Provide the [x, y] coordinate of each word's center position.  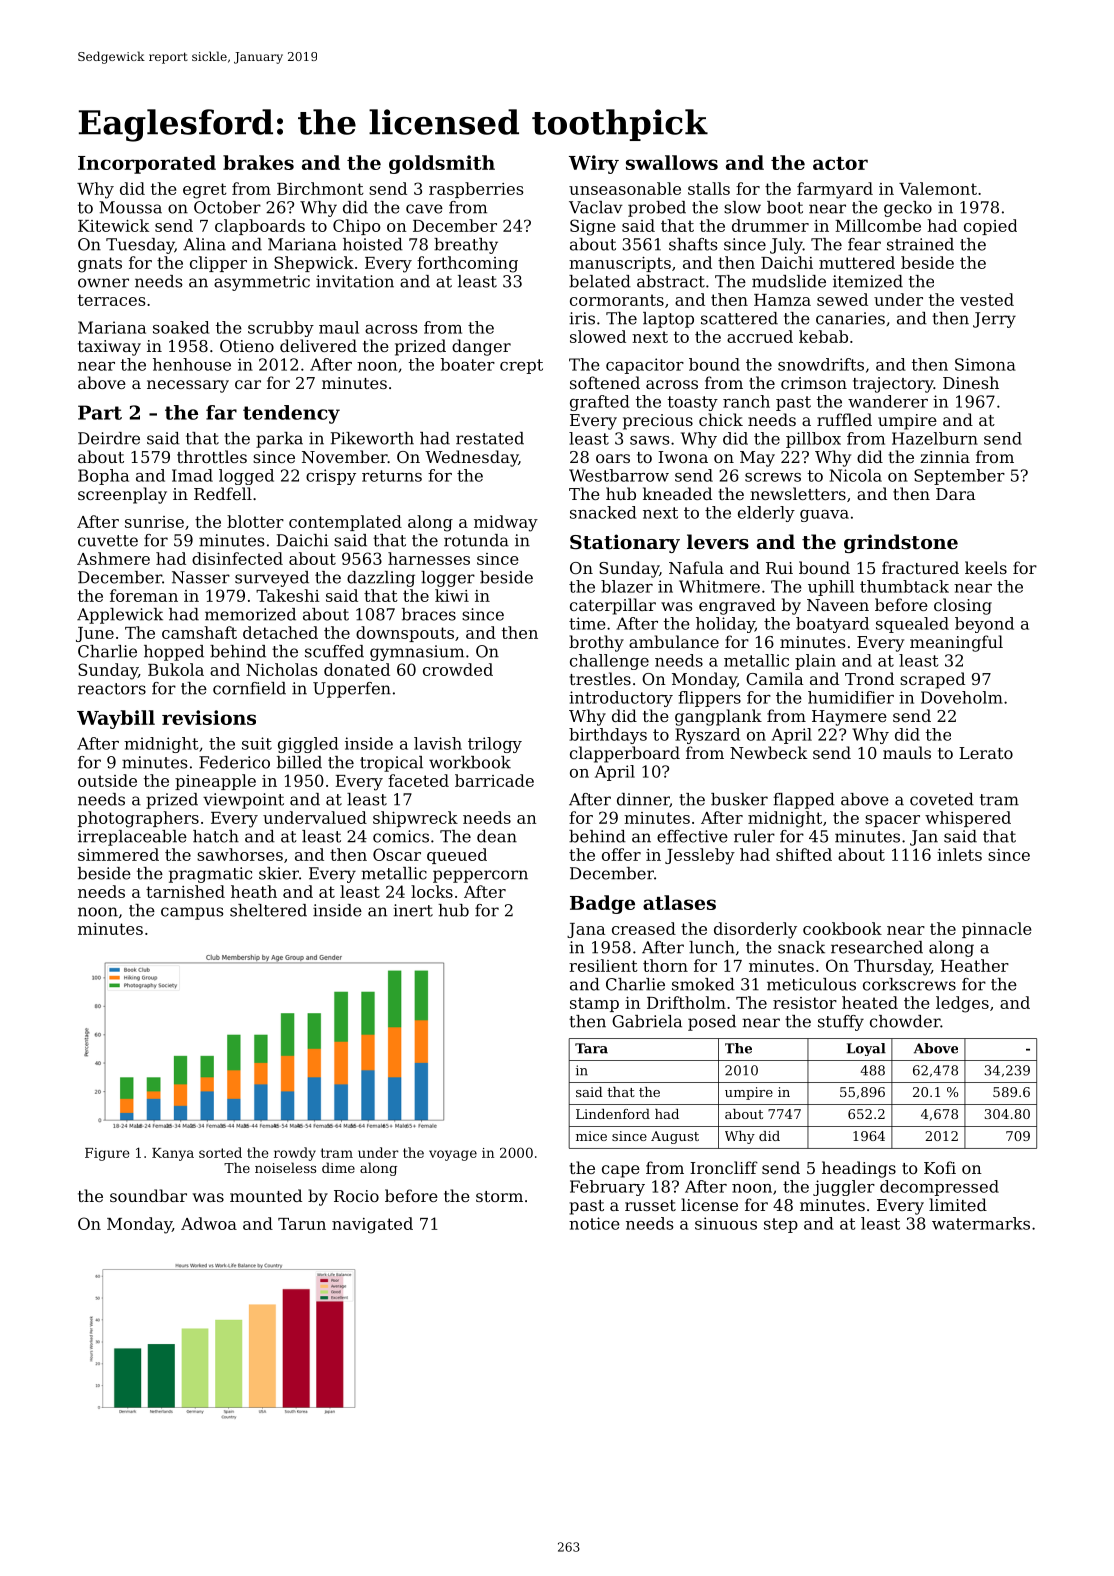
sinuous [726, 1223]
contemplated [345, 523]
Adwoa [209, 1223]
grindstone [901, 543]
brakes [258, 162]
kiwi [452, 595]
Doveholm [962, 697]
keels [986, 567]
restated [490, 438]
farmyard [835, 190]
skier [279, 873]
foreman [144, 595]
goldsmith [442, 164]
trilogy [495, 745]
